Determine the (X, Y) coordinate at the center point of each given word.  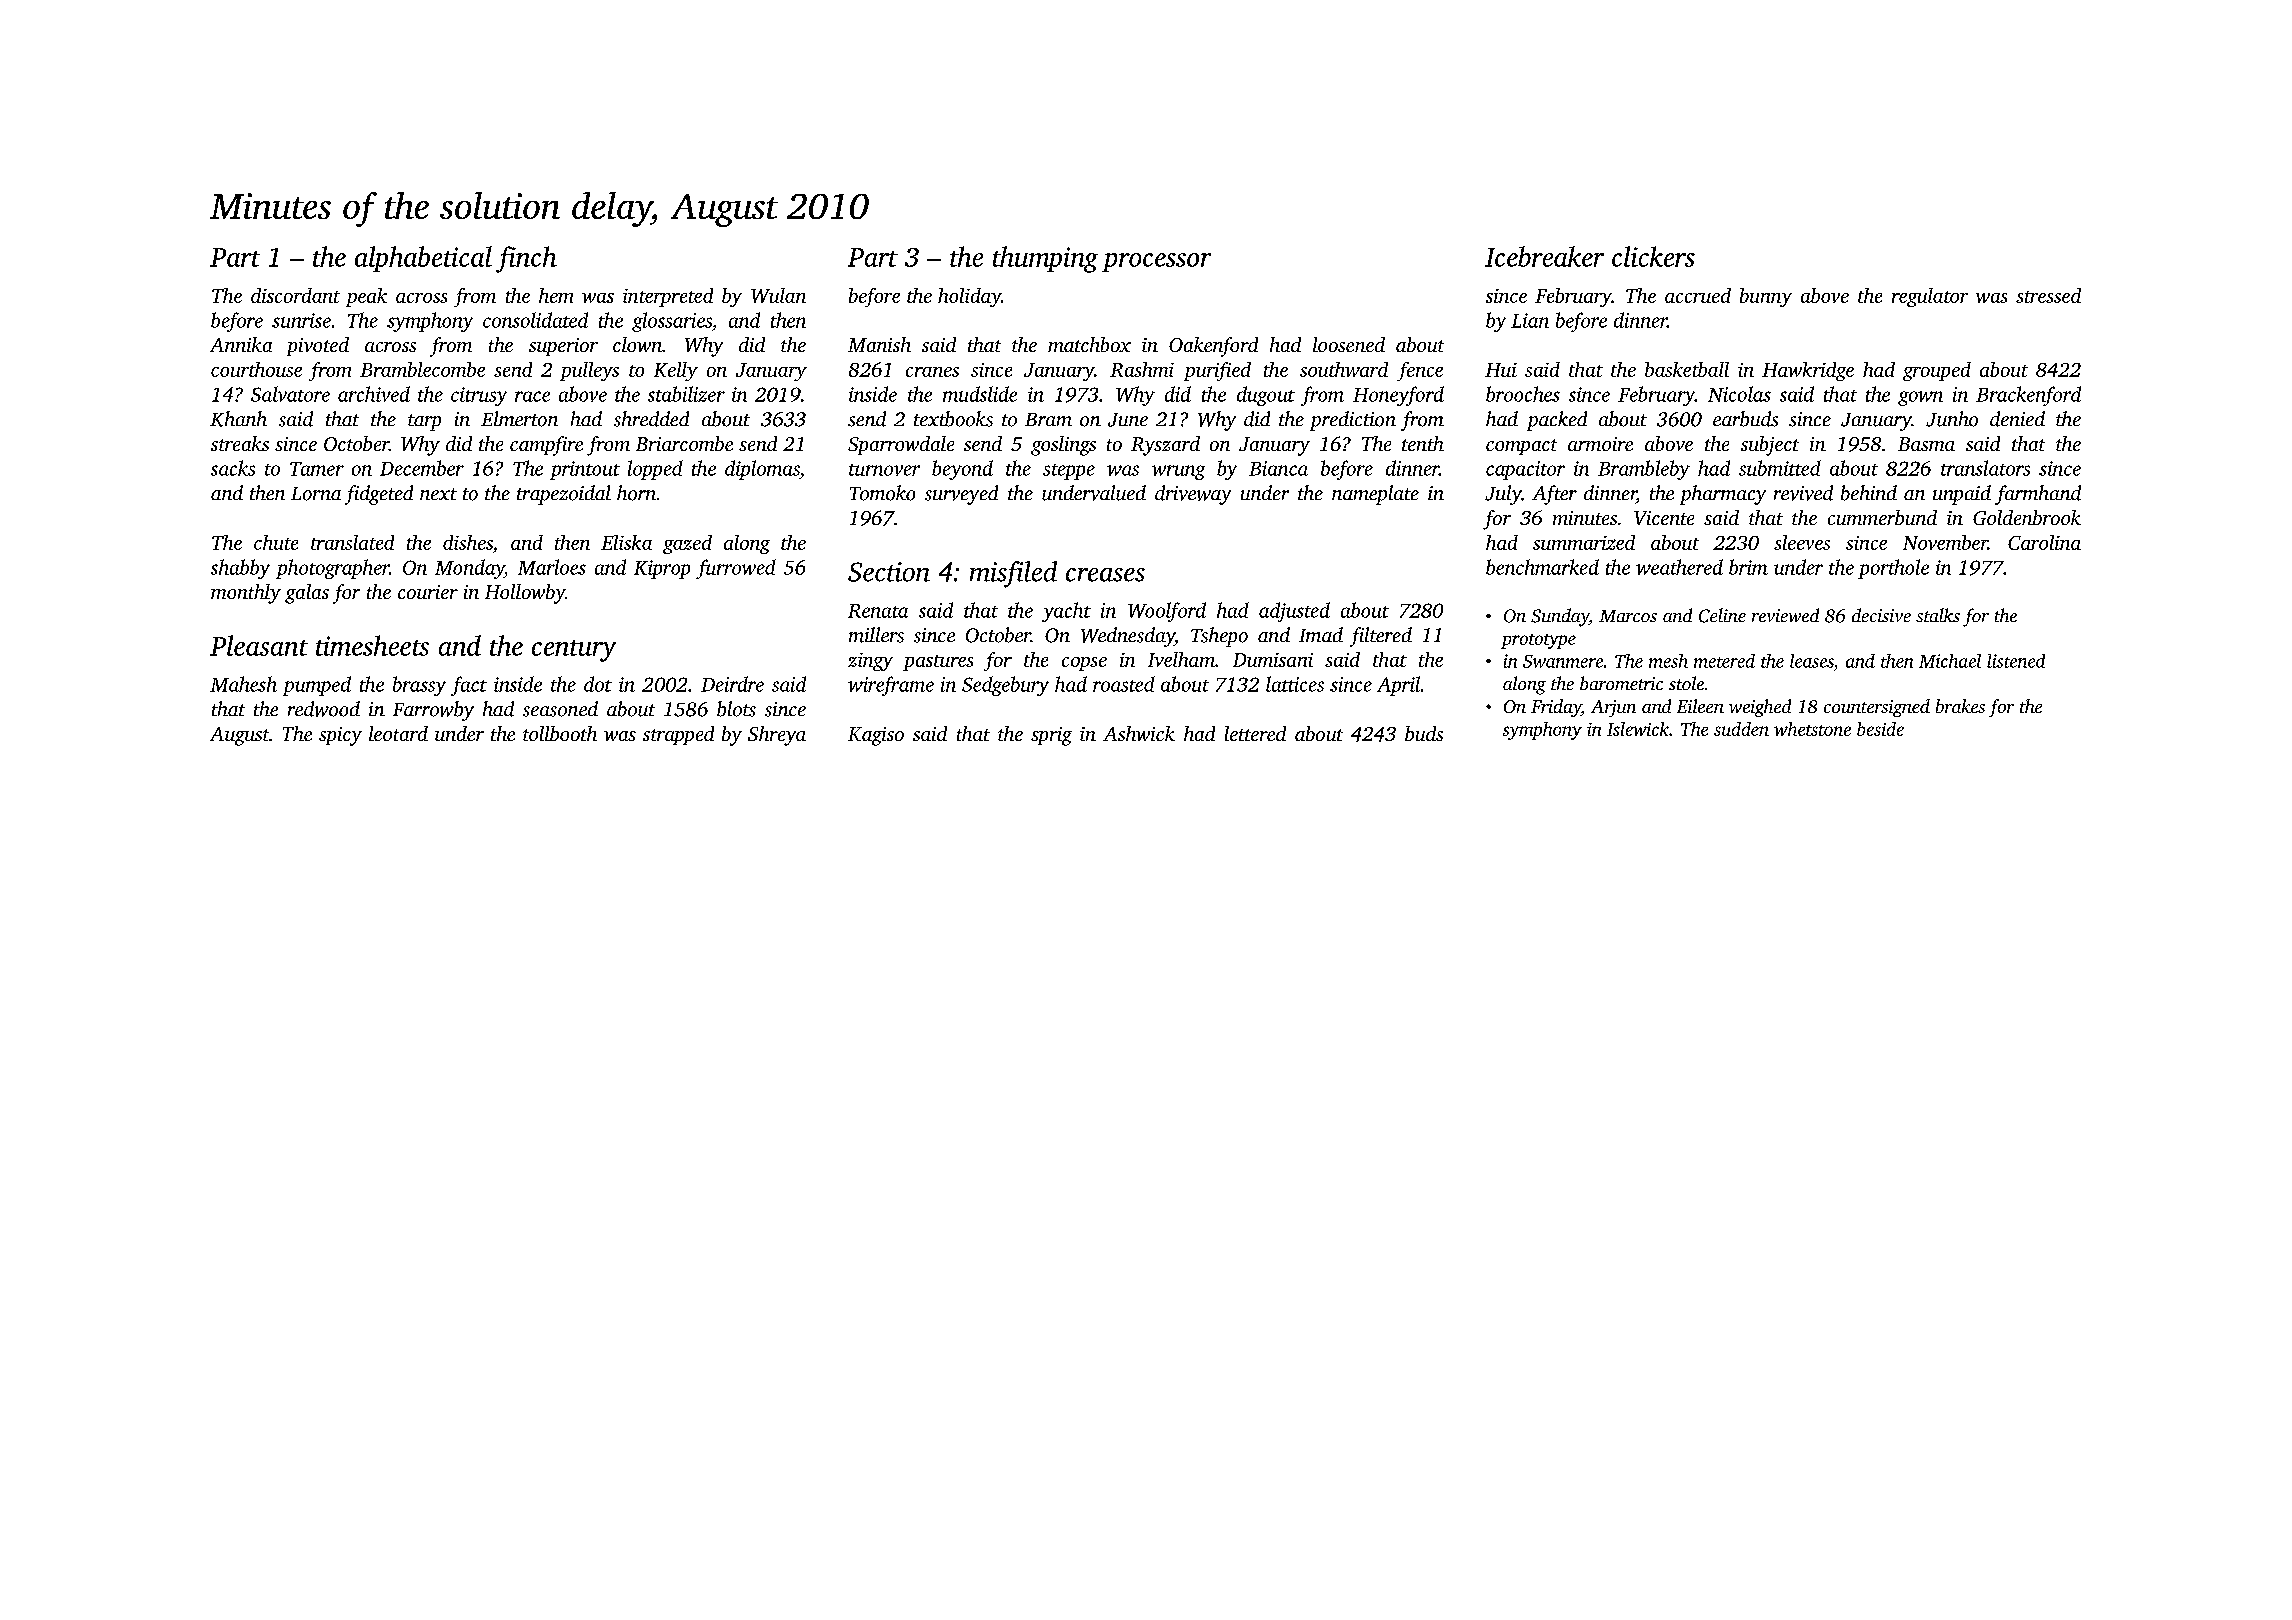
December (422, 468)
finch (526, 259)
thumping (1045, 259)
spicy (340, 736)
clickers (1653, 256)
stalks (1938, 615)
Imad (1321, 634)
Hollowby (525, 594)
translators (1985, 468)
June (1128, 420)
